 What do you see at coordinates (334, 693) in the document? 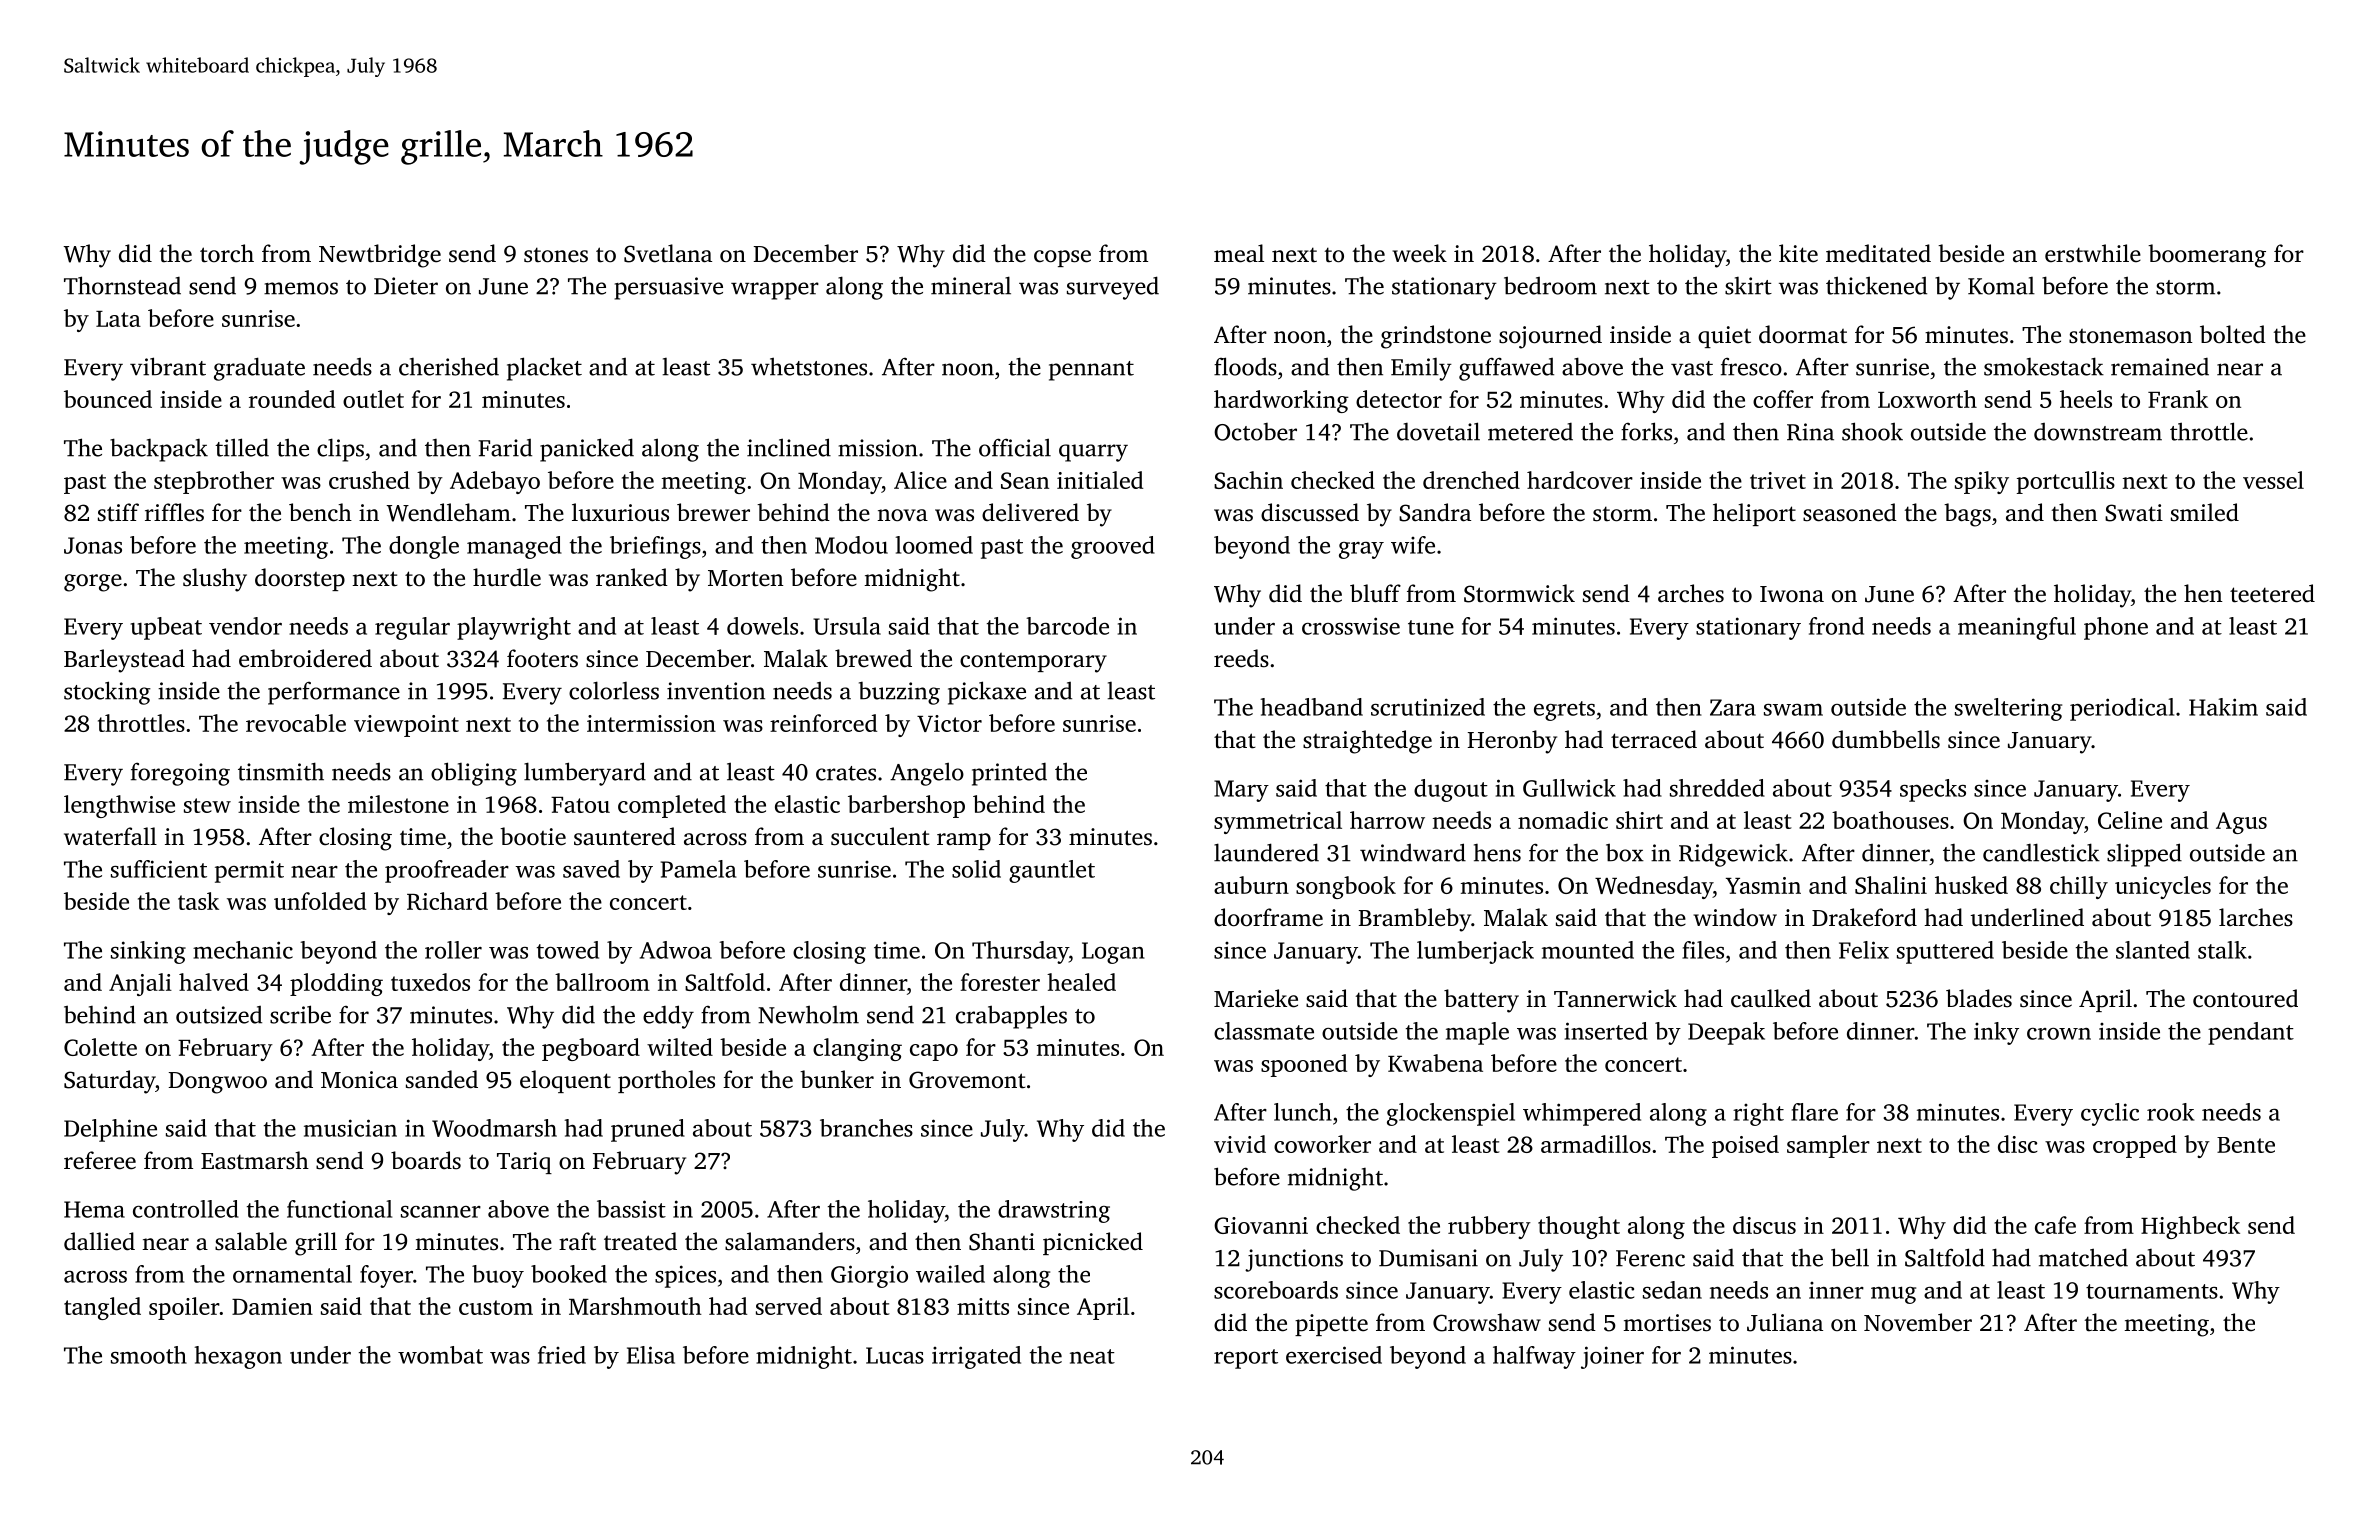
I see `performance` at bounding box center [334, 693].
